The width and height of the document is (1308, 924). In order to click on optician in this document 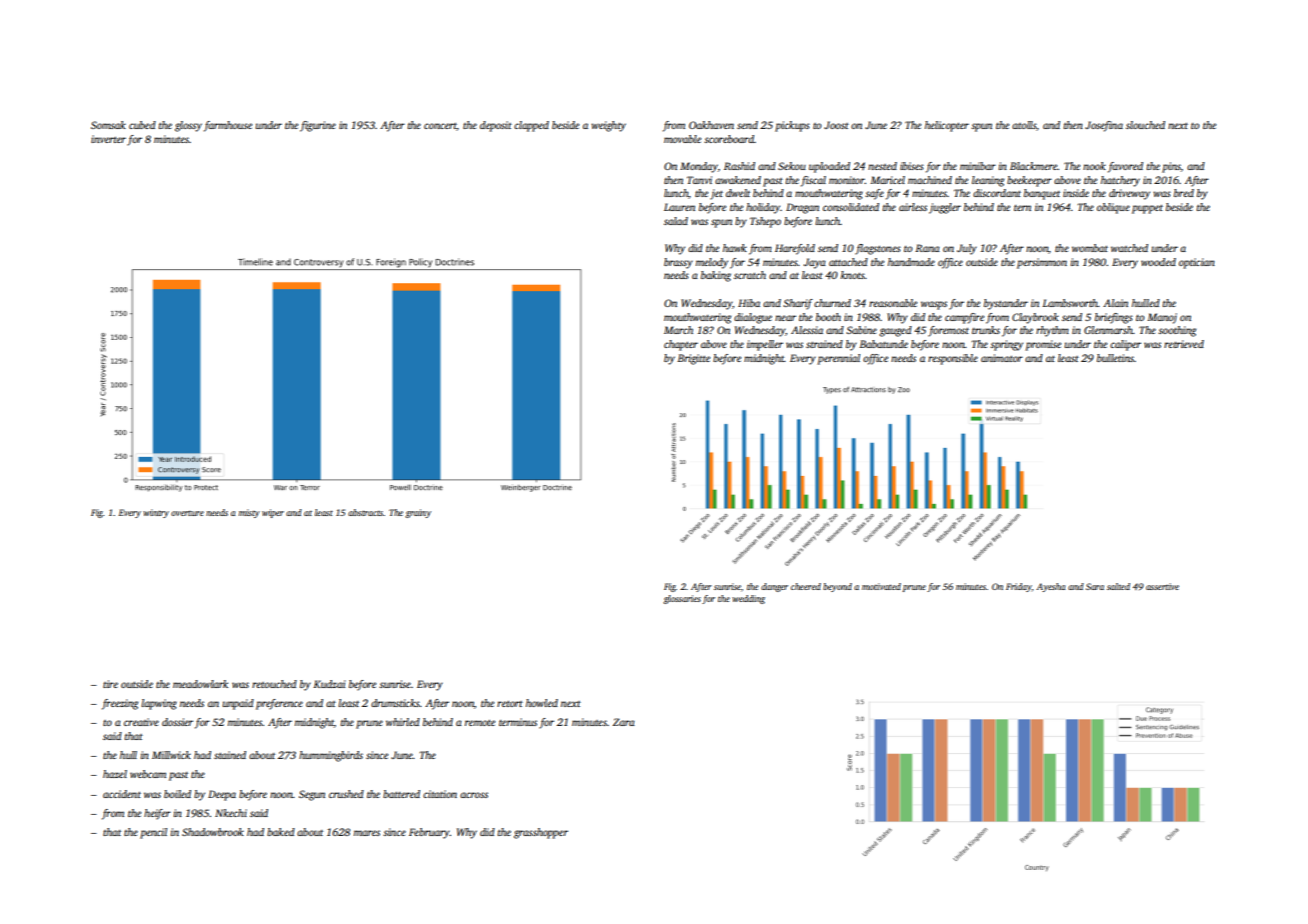, I will do `click(1197, 263)`.
